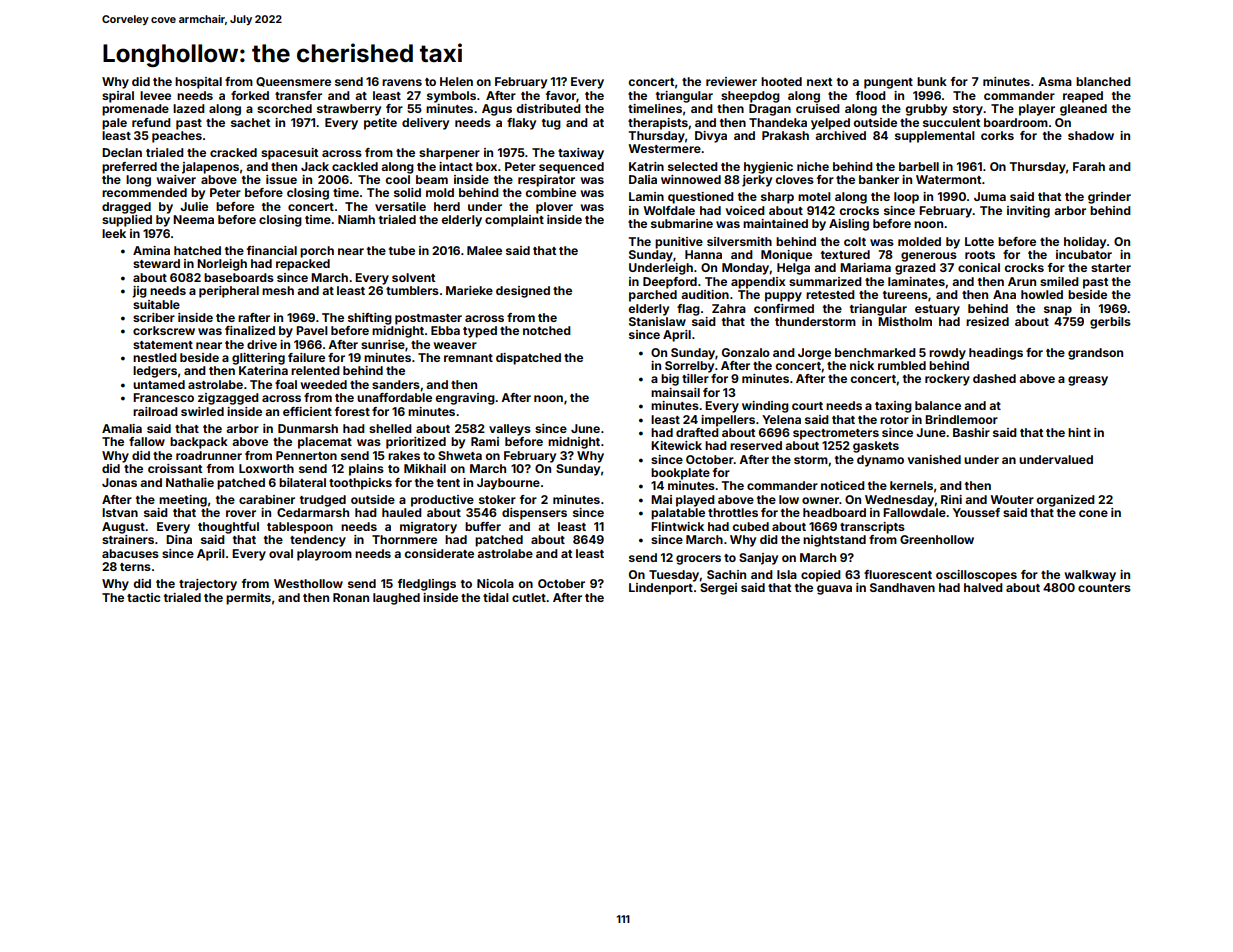 Image resolution: width=1233 pixels, height=952 pixels. Describe the element at coordinates (456, 81) in the screenshot. I see `Helen` at that location.
